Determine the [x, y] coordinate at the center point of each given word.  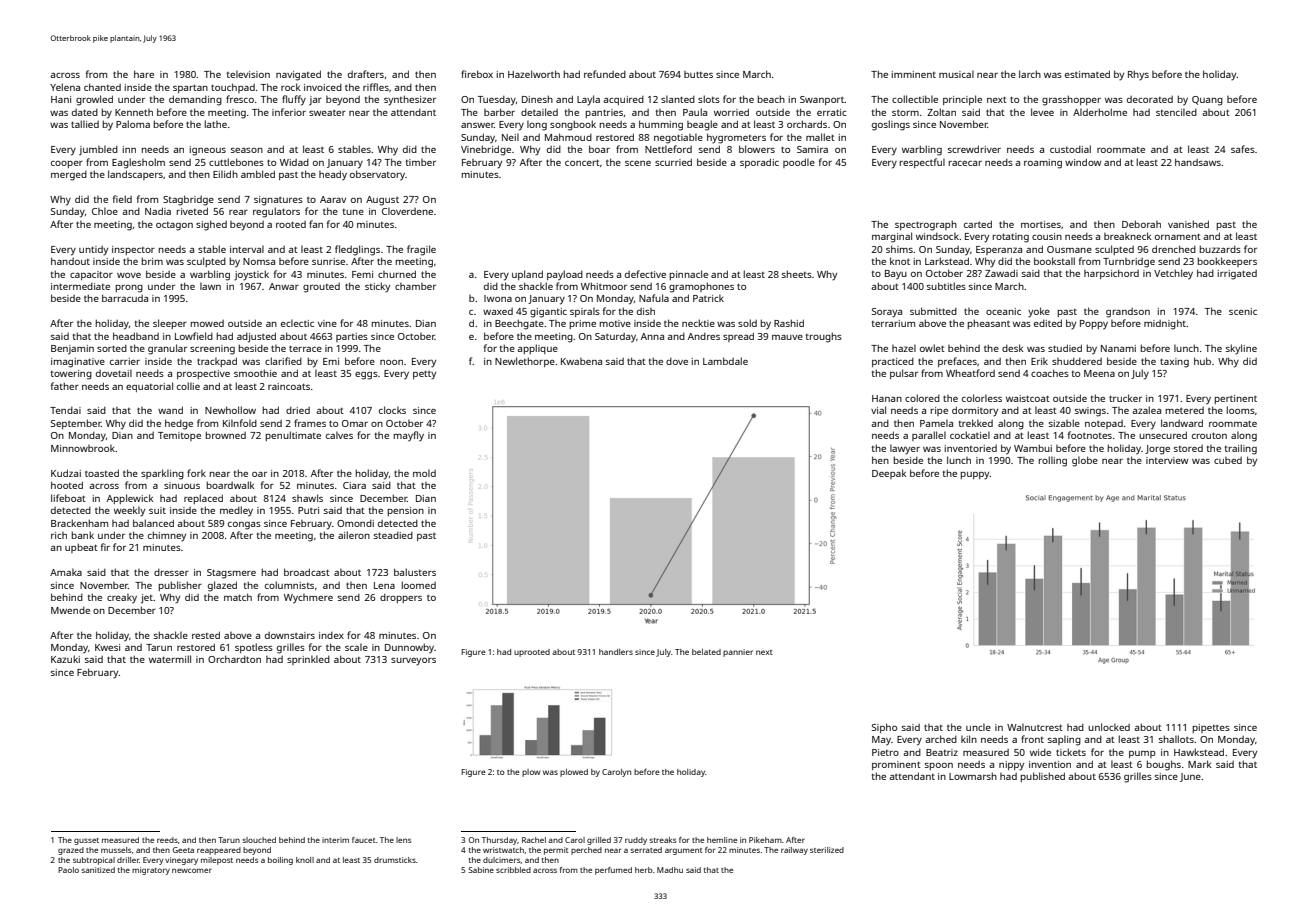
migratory [151, 871]
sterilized [827, 850]
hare [144, 74]
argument [684, 851]
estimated [1087, 74]
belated [706, 652]
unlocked [1109, 727]
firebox [477, 74]
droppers [401, 598]
